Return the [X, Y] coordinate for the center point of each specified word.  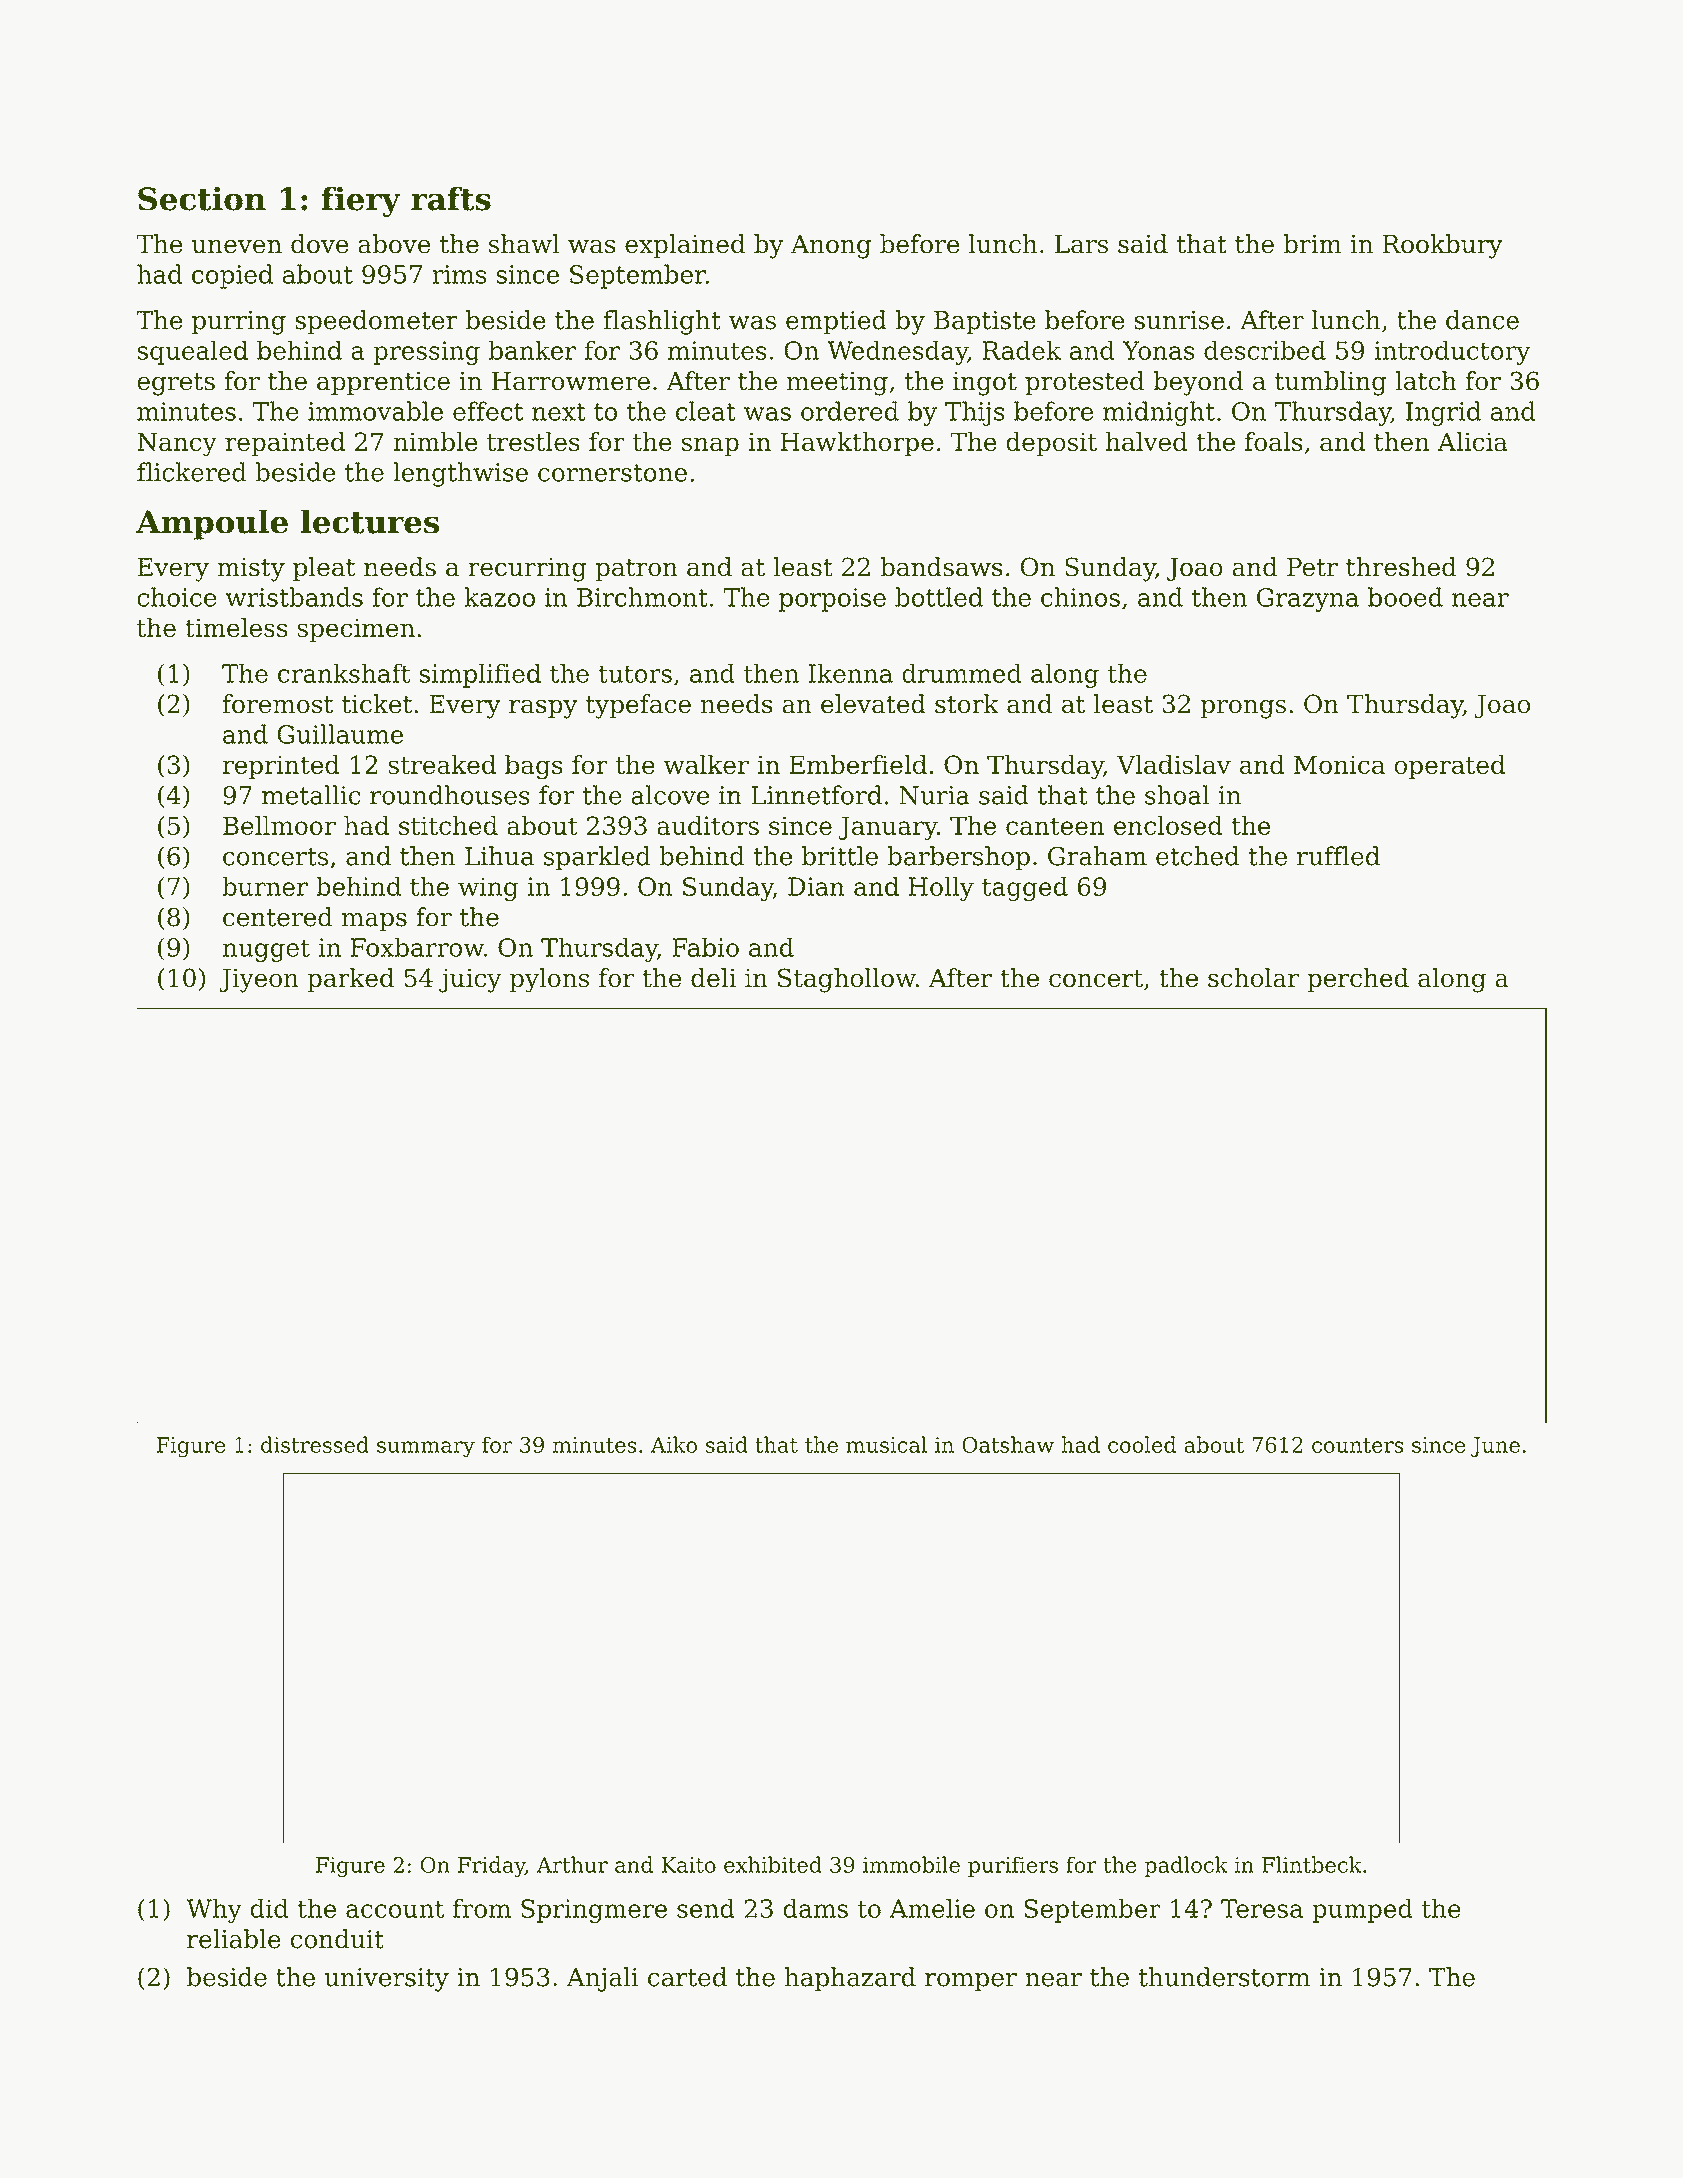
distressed [315, 1444]
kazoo [499, 597]
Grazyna [1308, 600]
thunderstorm [1224, 1977]
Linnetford [816, 795]
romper [971, 1982]
